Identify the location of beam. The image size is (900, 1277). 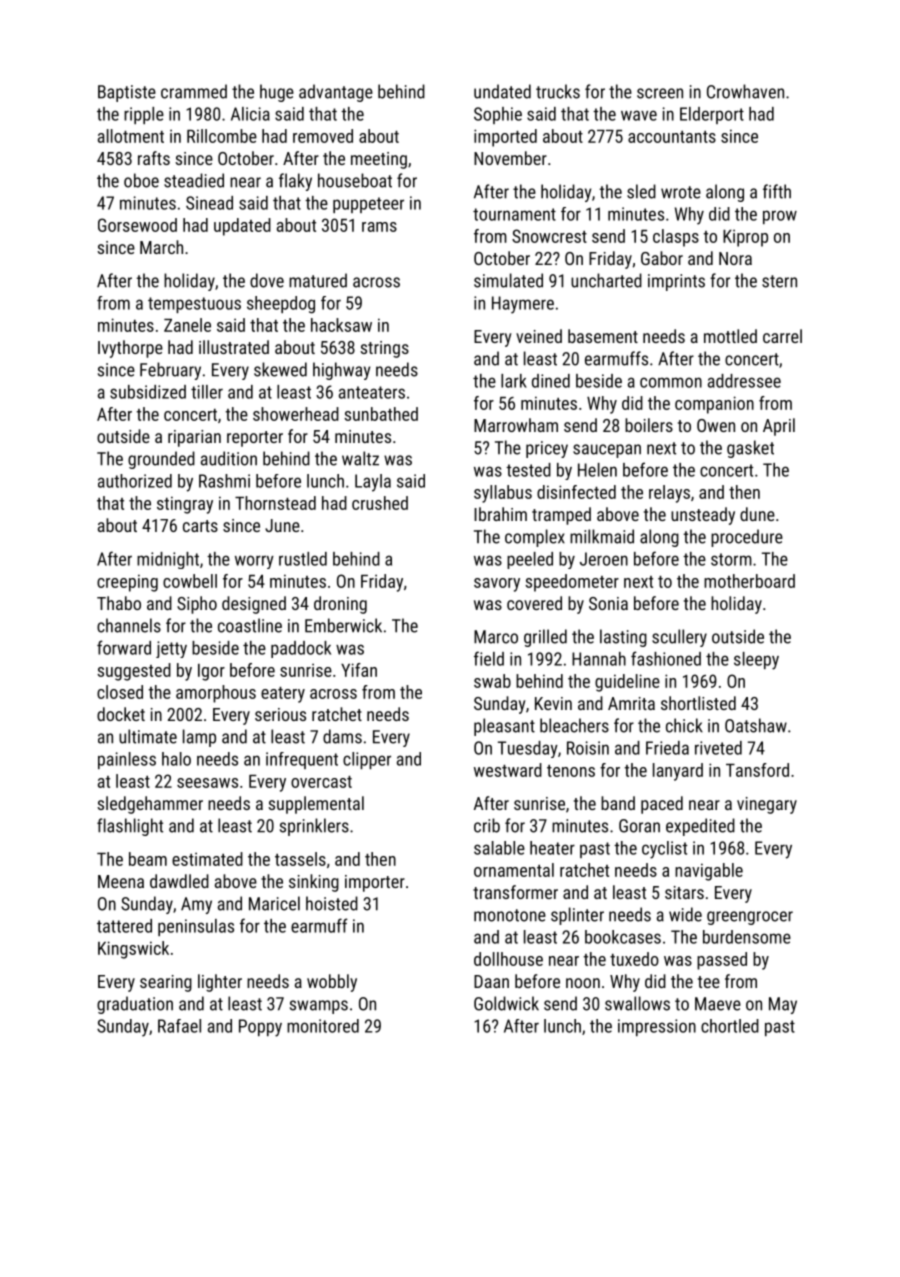
(148, 859).
